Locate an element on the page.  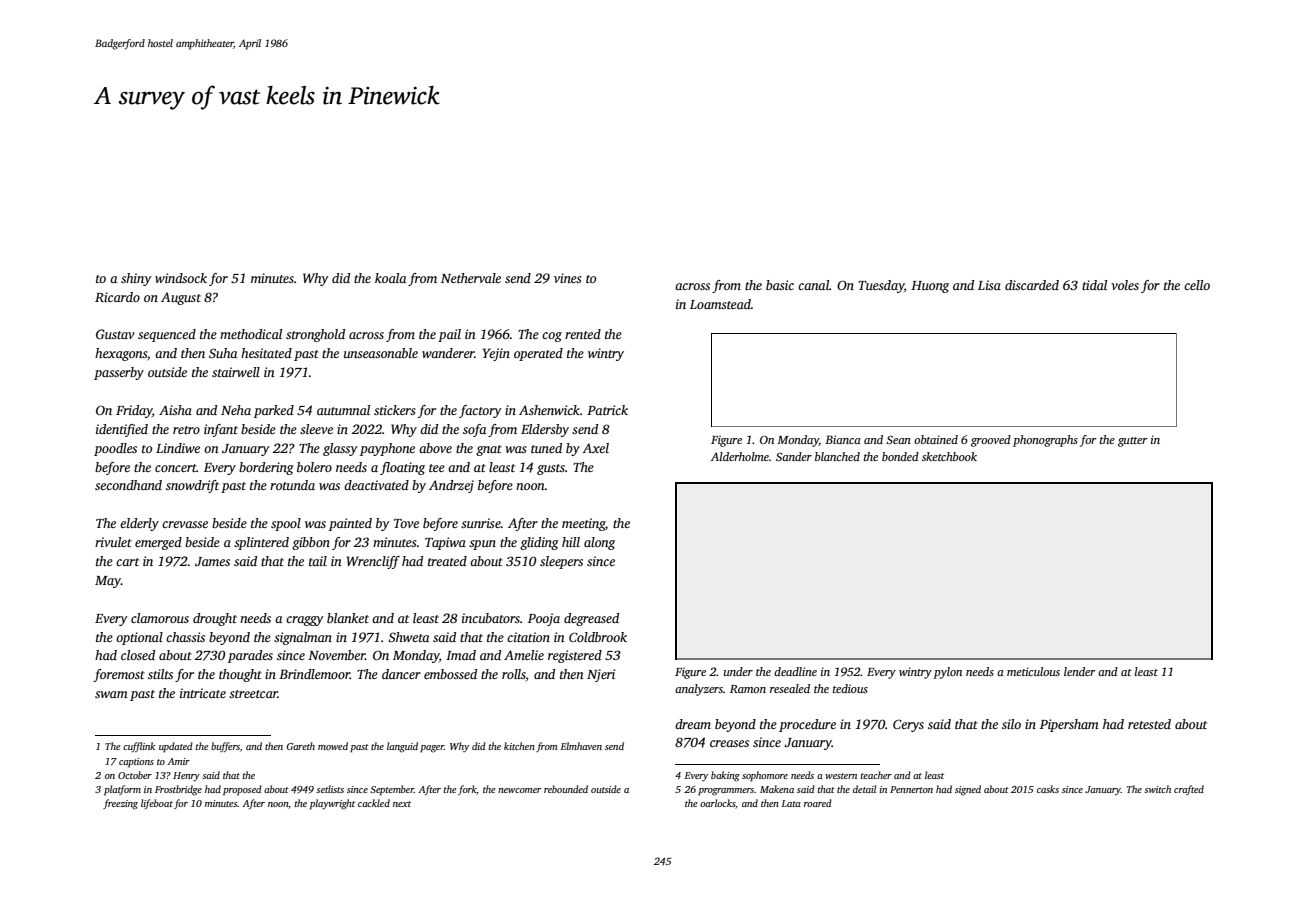
meticulous is located at coordinates (1033, 671).
